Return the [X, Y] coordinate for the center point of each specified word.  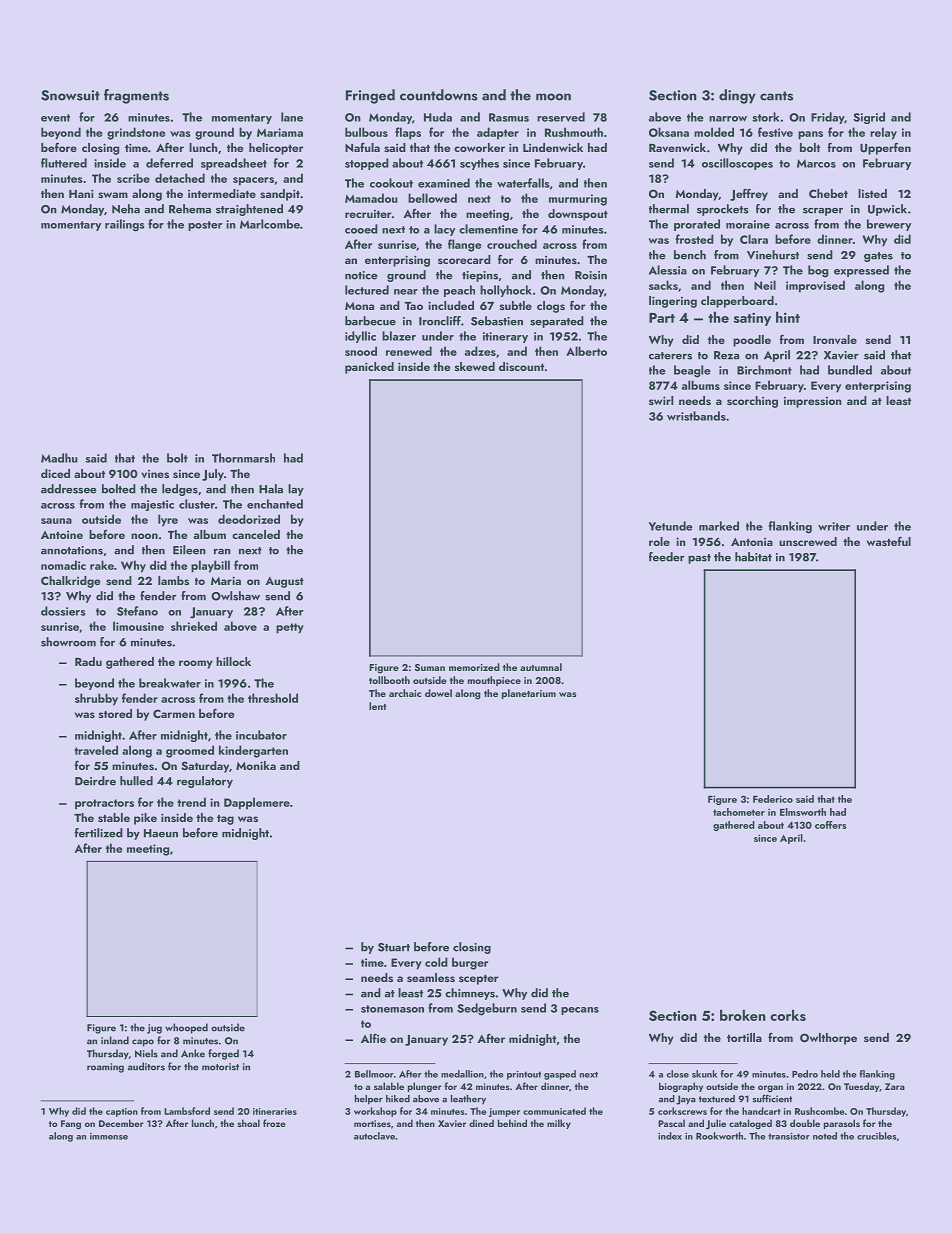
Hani [81, 193]
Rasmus [509, 117]
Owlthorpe [828, 1039]
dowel [438, 693]
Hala [271, 489]
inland [115, 1040]
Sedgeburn [487, 1009]
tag [225, 820]
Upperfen [885, 148]
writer [834, 526]
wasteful [889, 541]
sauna [56, 521]
